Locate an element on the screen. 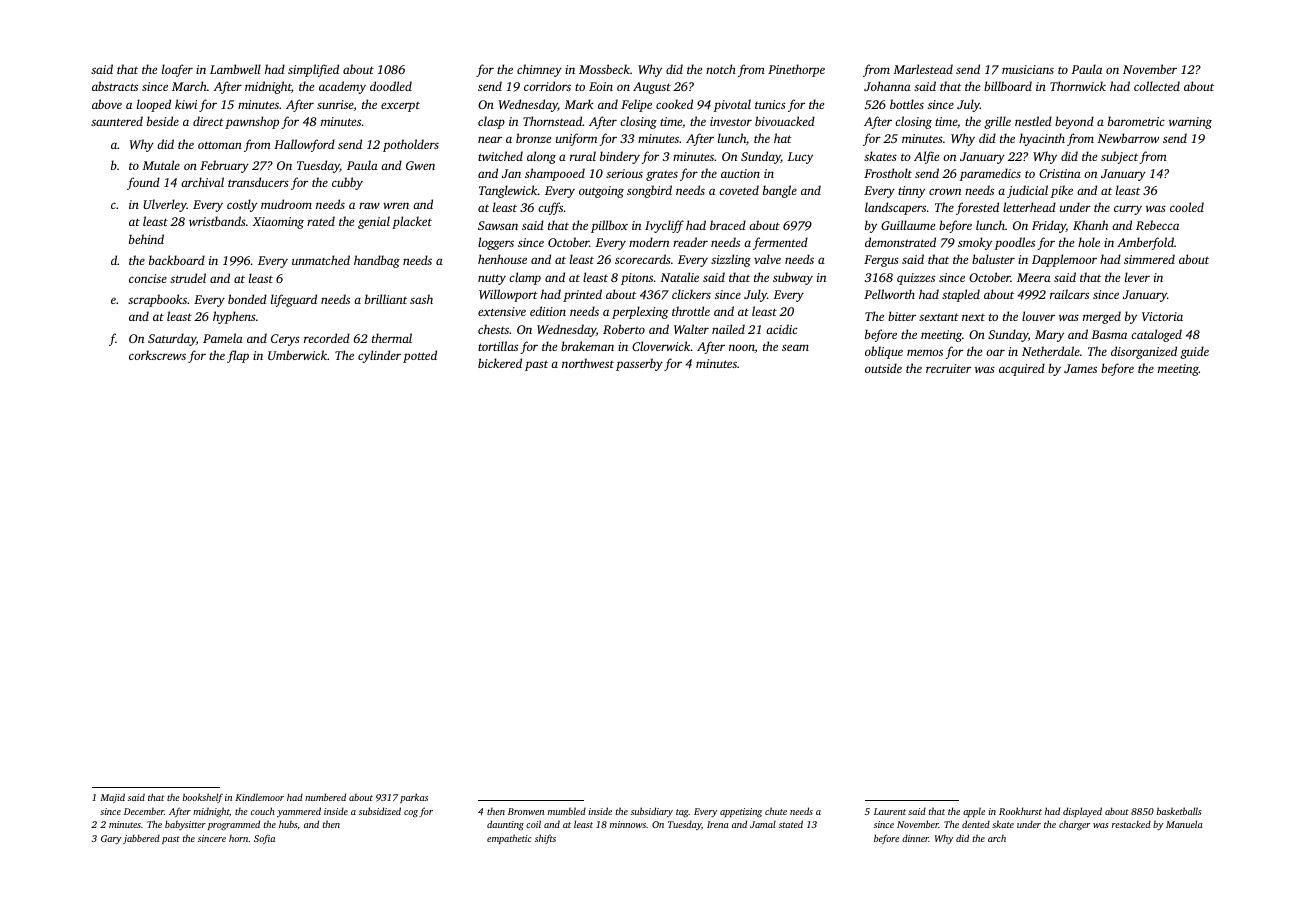  chests is located at coordinates (493, 329).
